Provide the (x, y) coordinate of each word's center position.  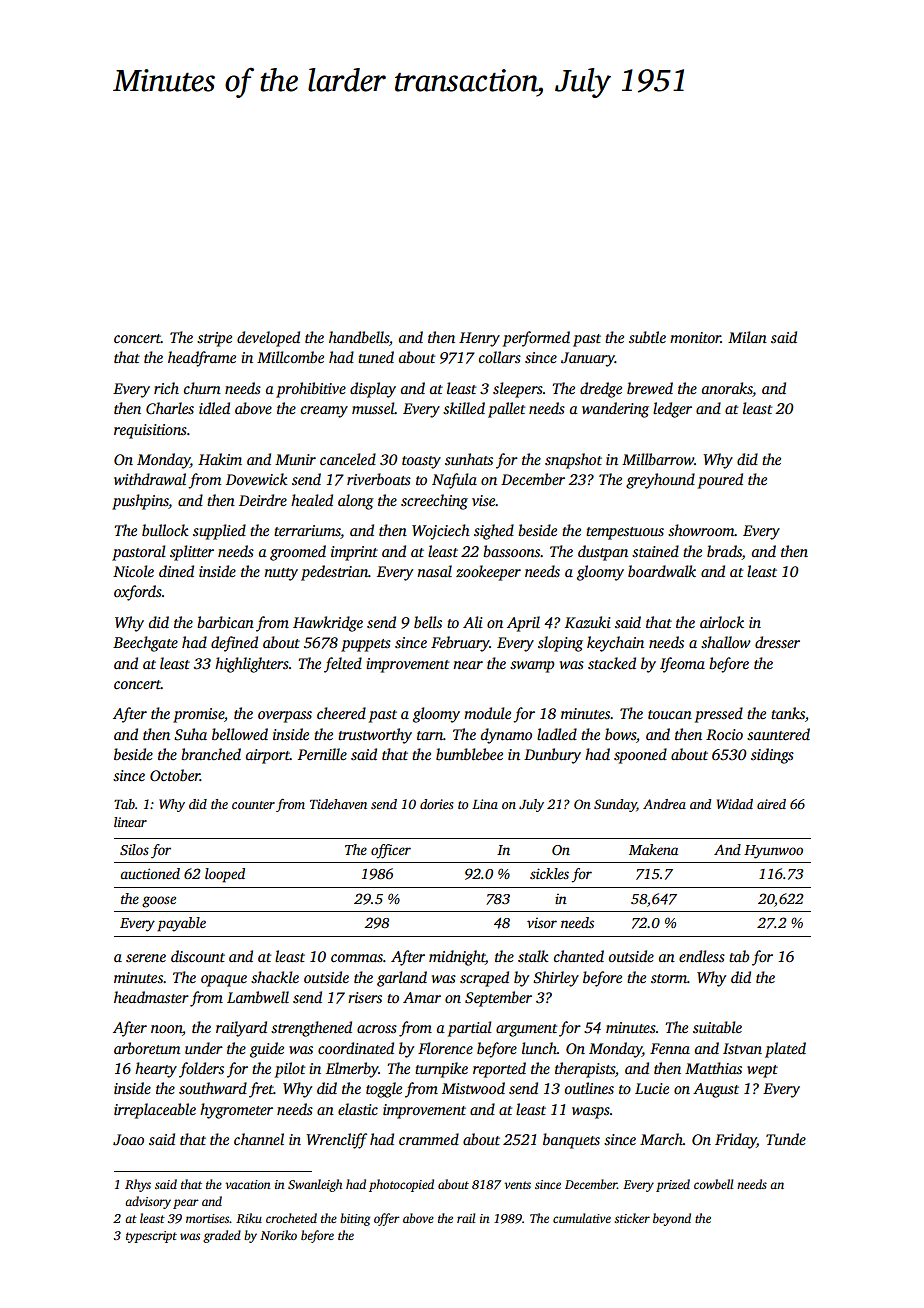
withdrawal (150, 479)
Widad (735, 804)
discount (198, 956)
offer (387, 1219)
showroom (701, 530)
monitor (695, 337)
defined (234, 644)
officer (391, 851)
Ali (473, 622)
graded (222, 1236)
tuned (376, 357)
